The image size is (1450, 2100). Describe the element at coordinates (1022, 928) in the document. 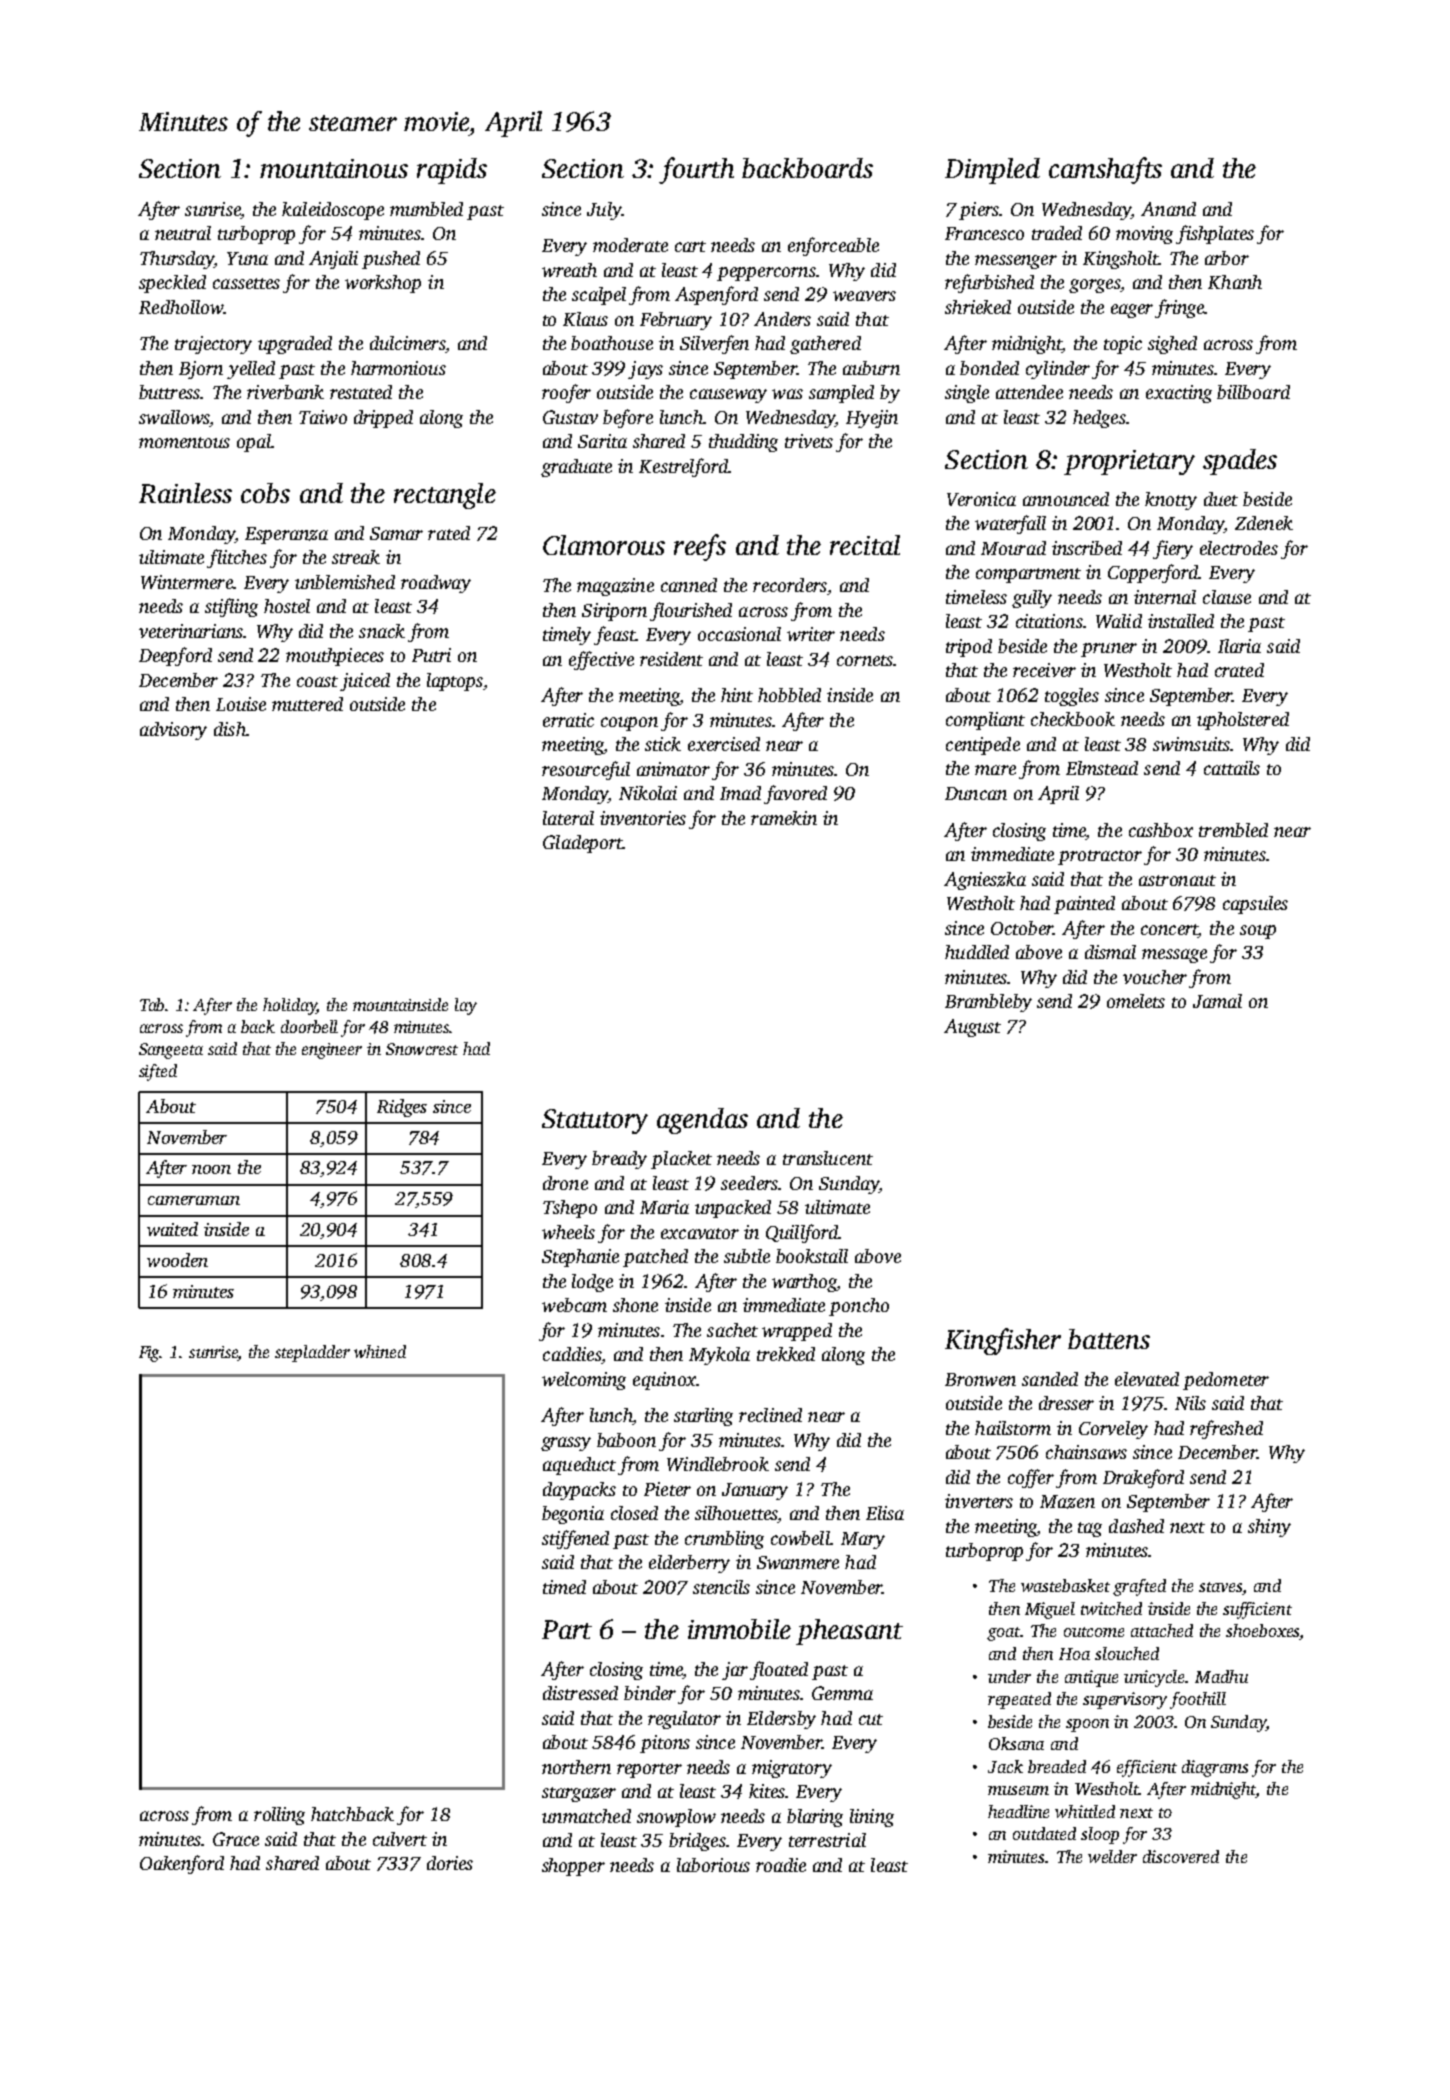

I see `October` at that location.
